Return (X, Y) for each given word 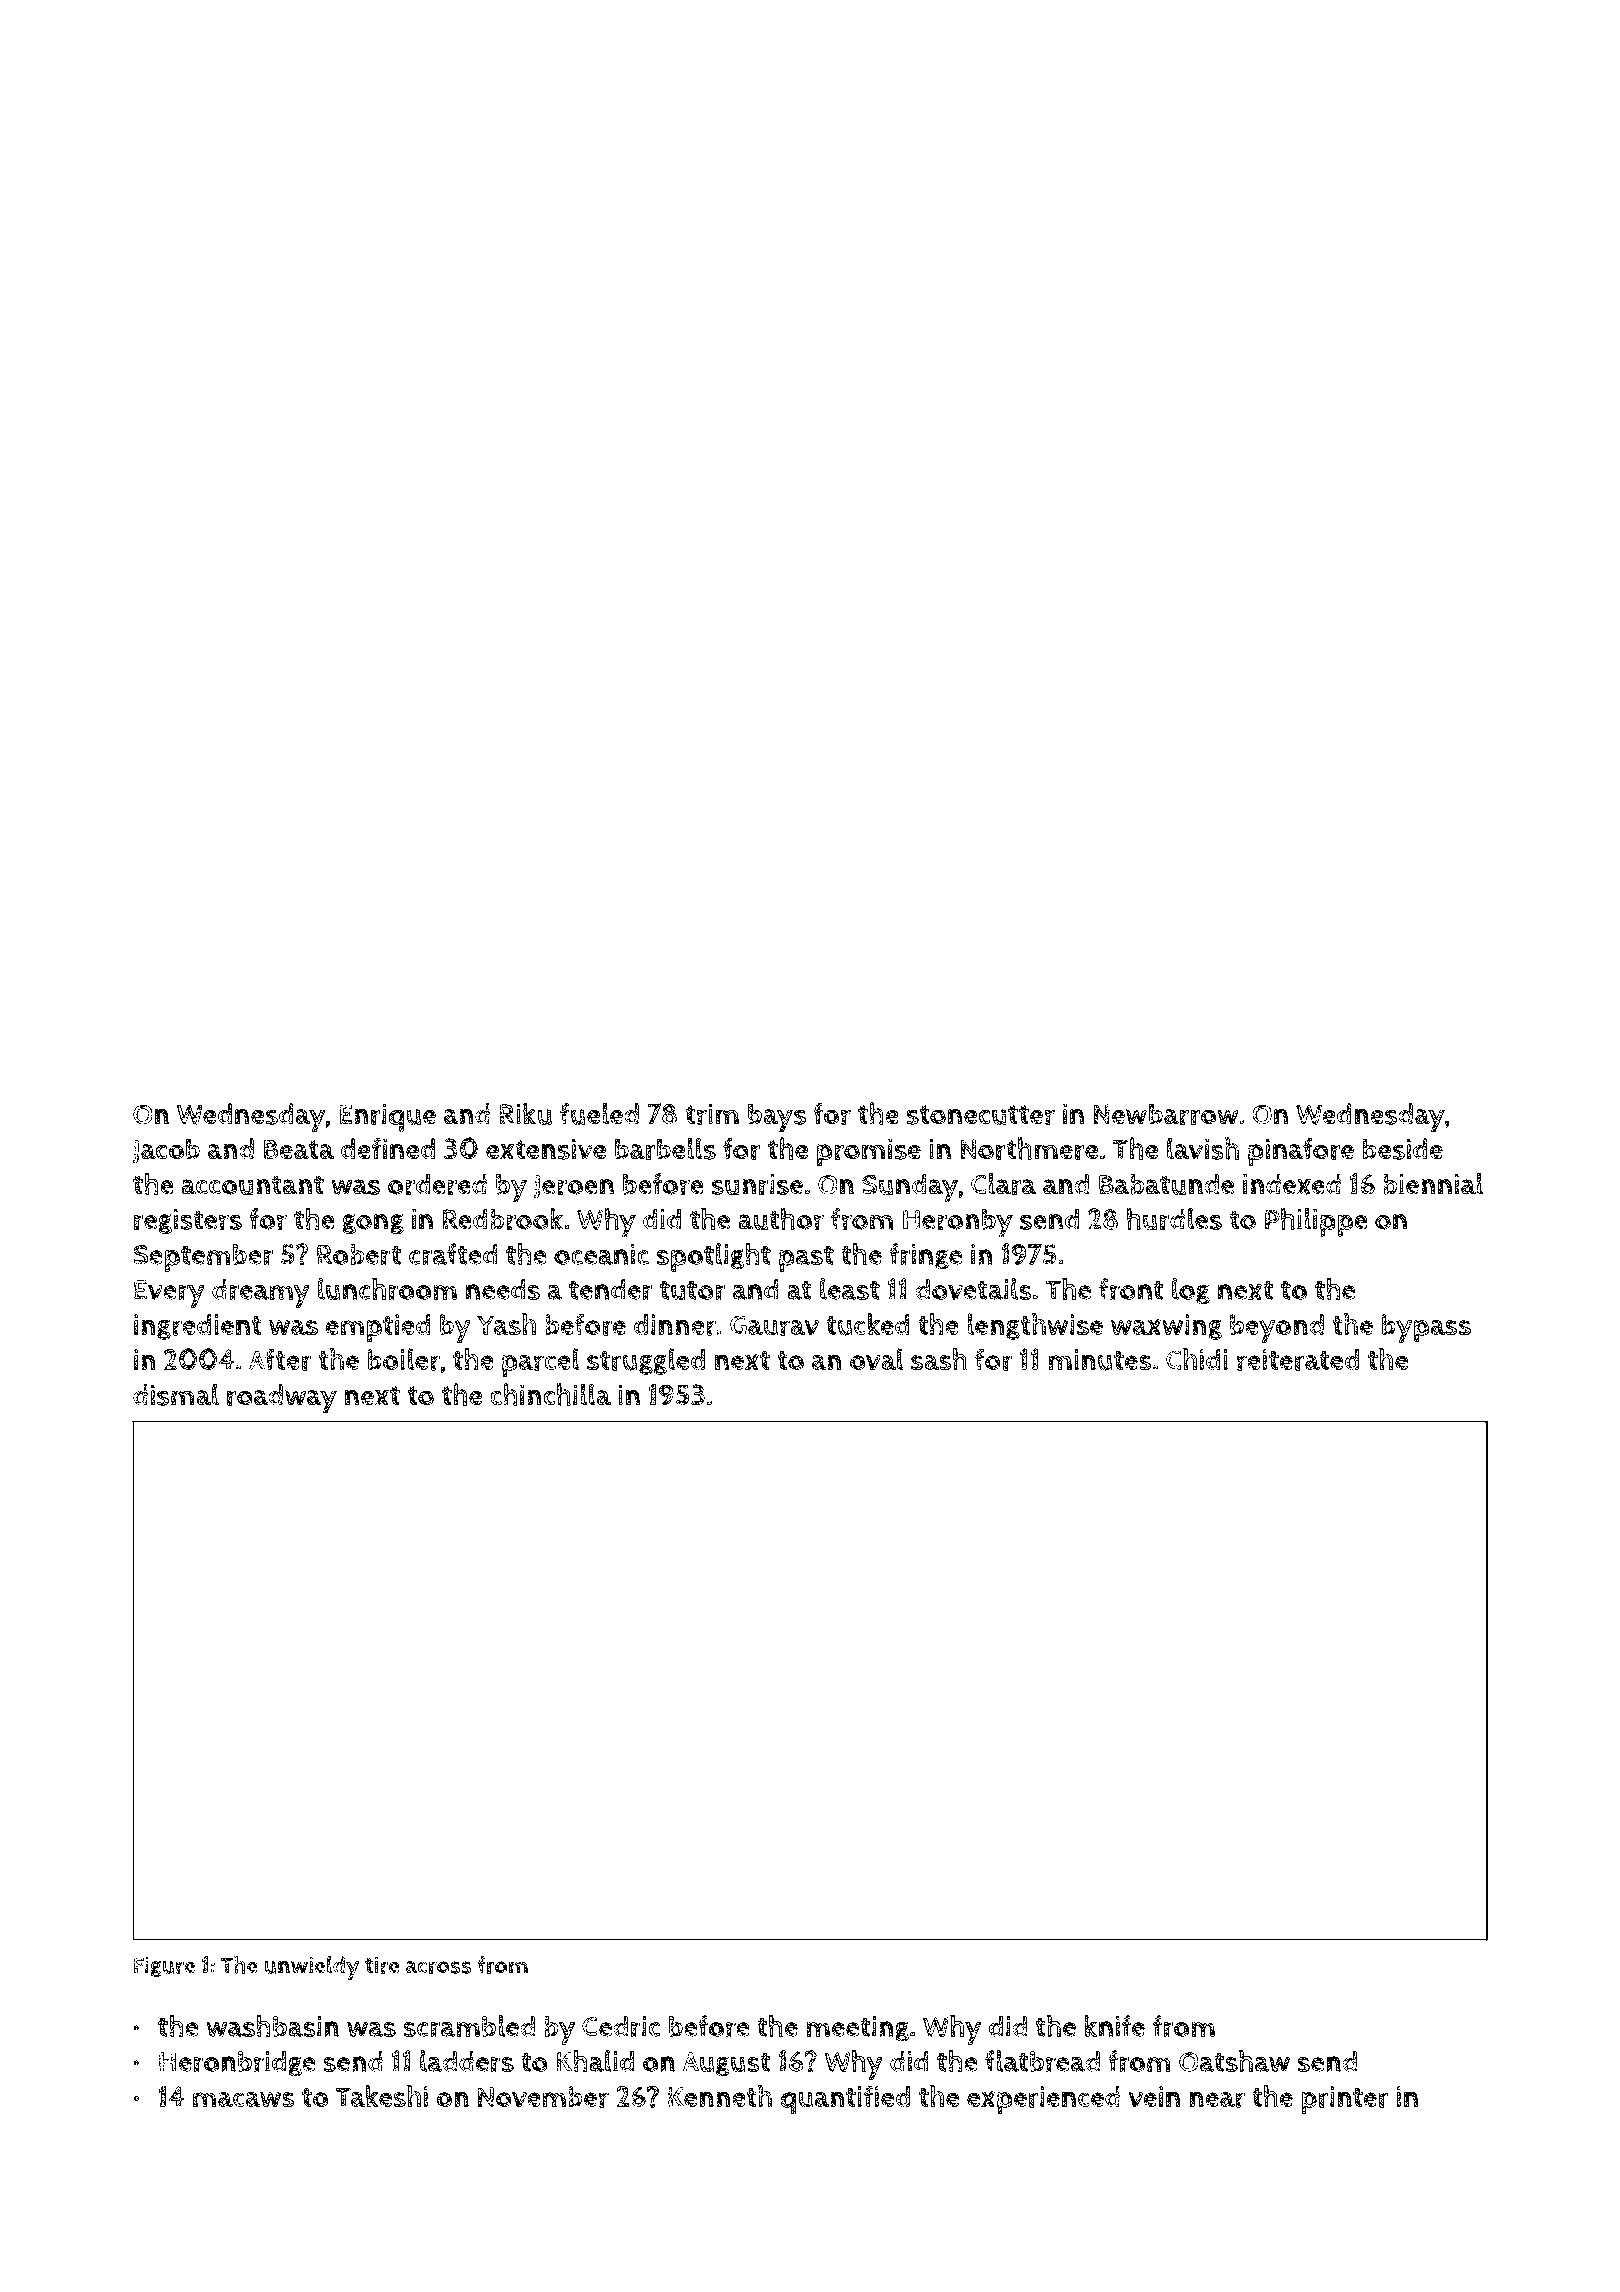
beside (1403, 1149)
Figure (164, 1966)
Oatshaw (1234, 2061)
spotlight (714, 1257)
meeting (857, 2029)
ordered (437, 1184)
